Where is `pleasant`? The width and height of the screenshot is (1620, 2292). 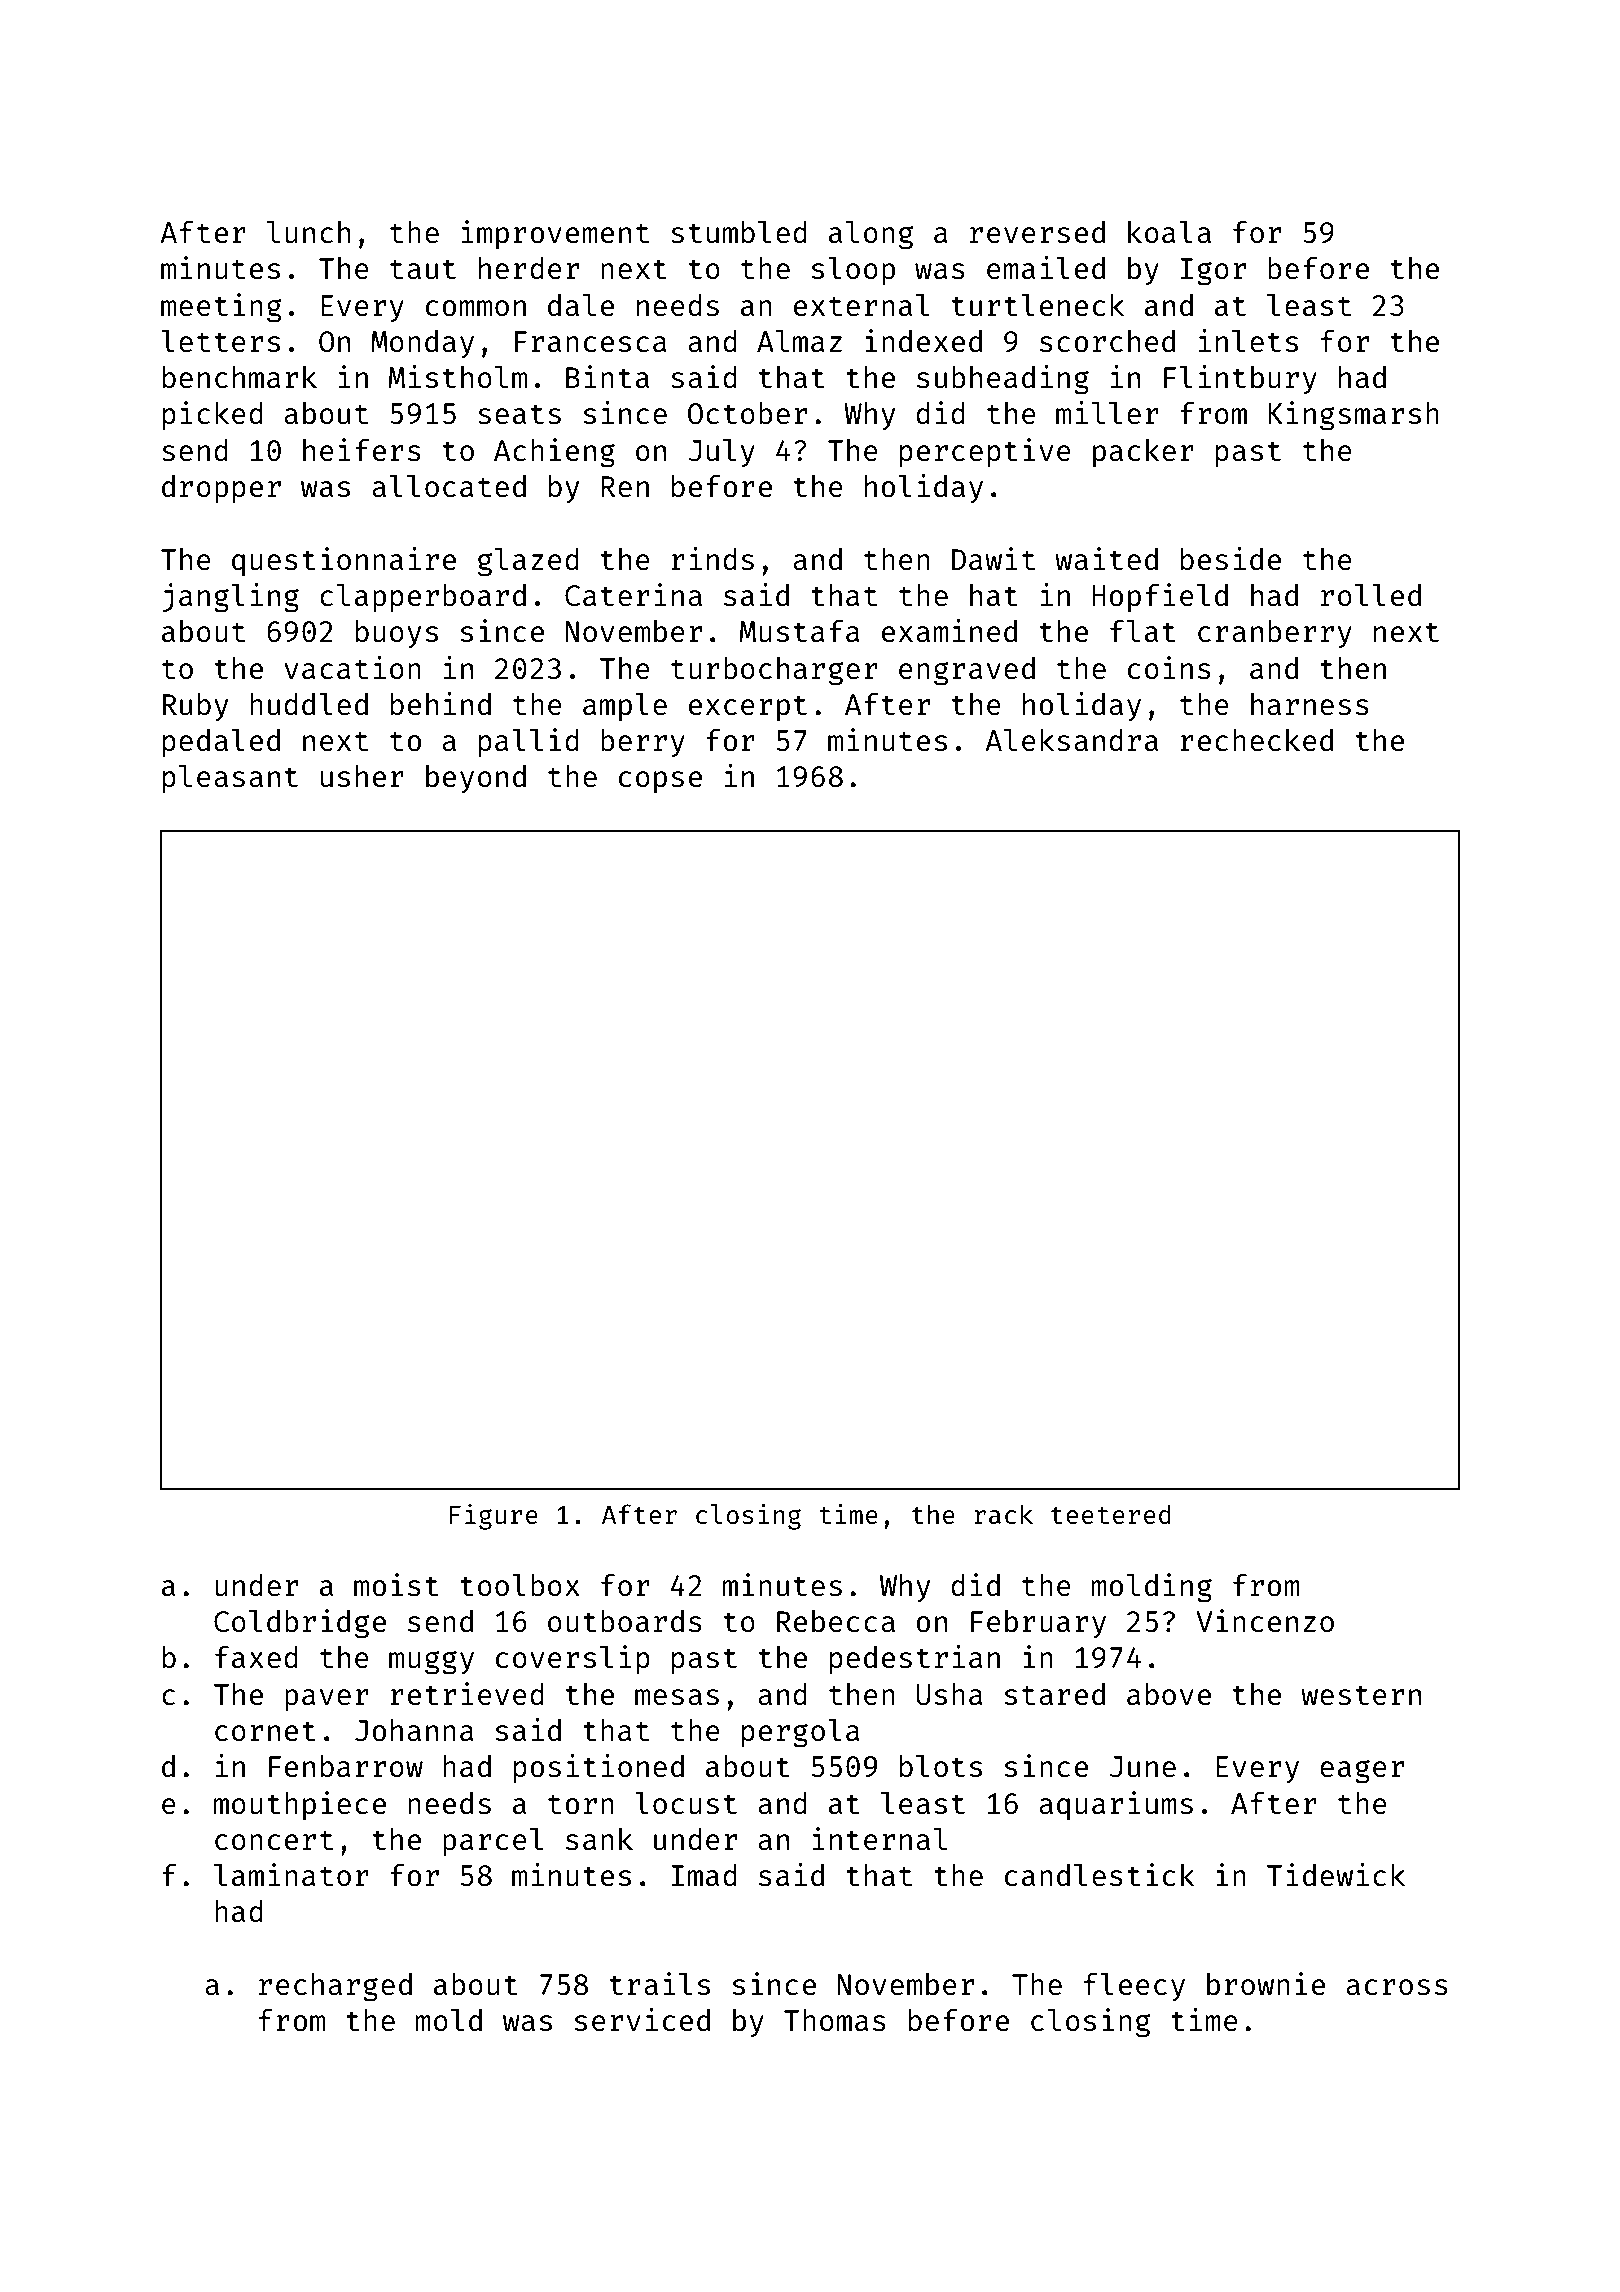 pleasant is located at coordinates (230, 779).
